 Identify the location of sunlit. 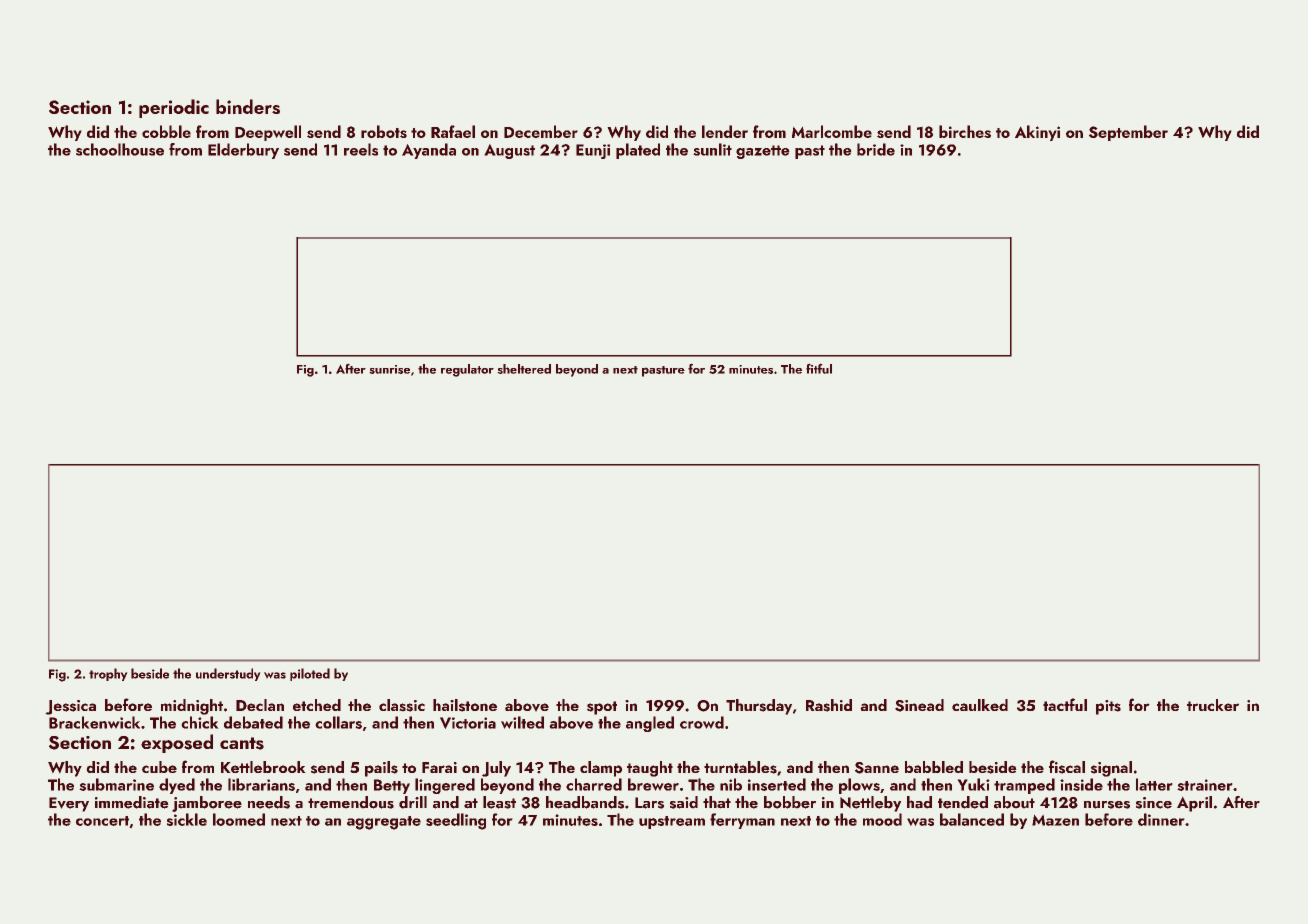
(712, 149).
